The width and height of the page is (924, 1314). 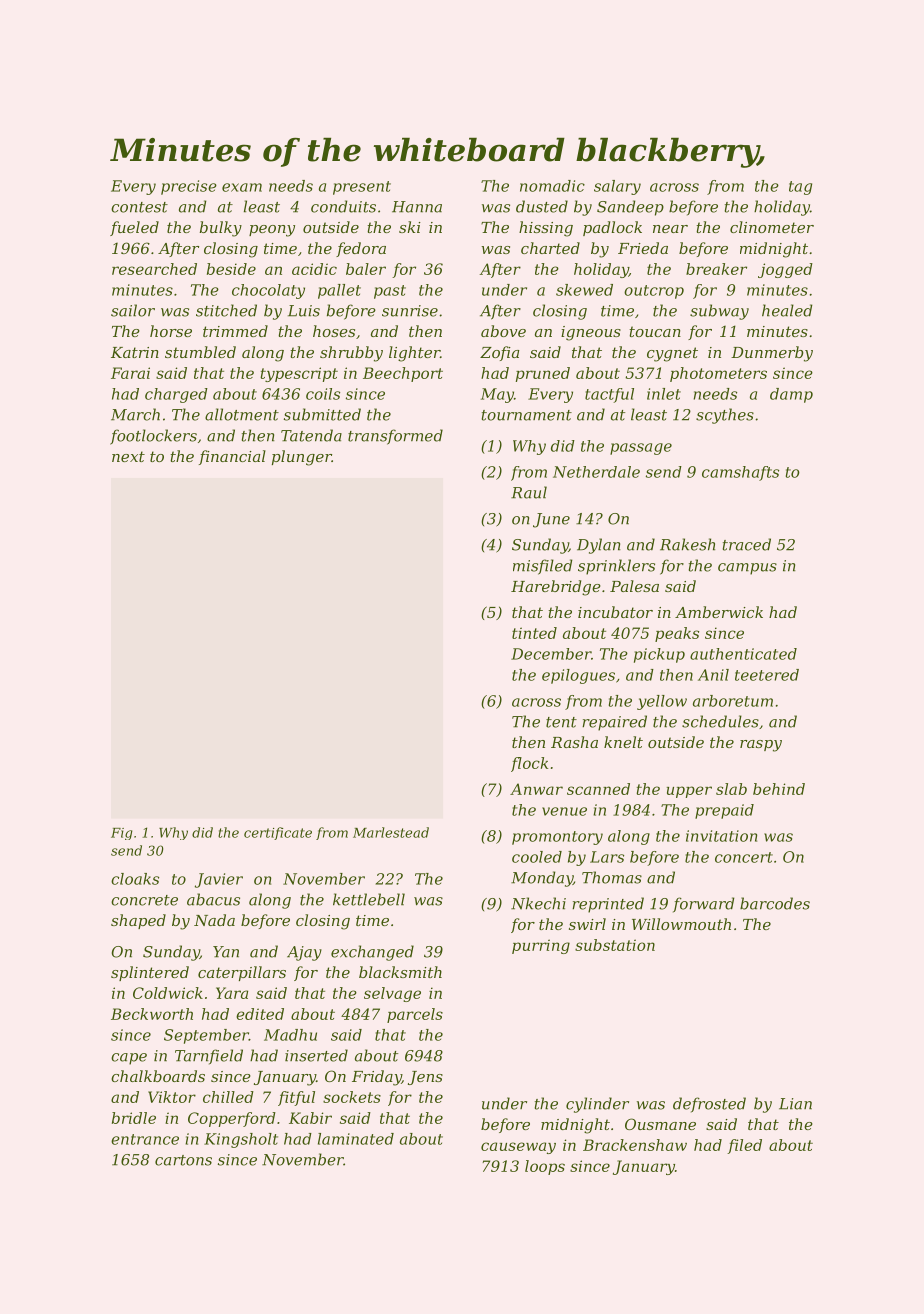 What do you see at coordinates (417, 207) in the page?
I see `Hanna` at bounding box center [417, 207].
